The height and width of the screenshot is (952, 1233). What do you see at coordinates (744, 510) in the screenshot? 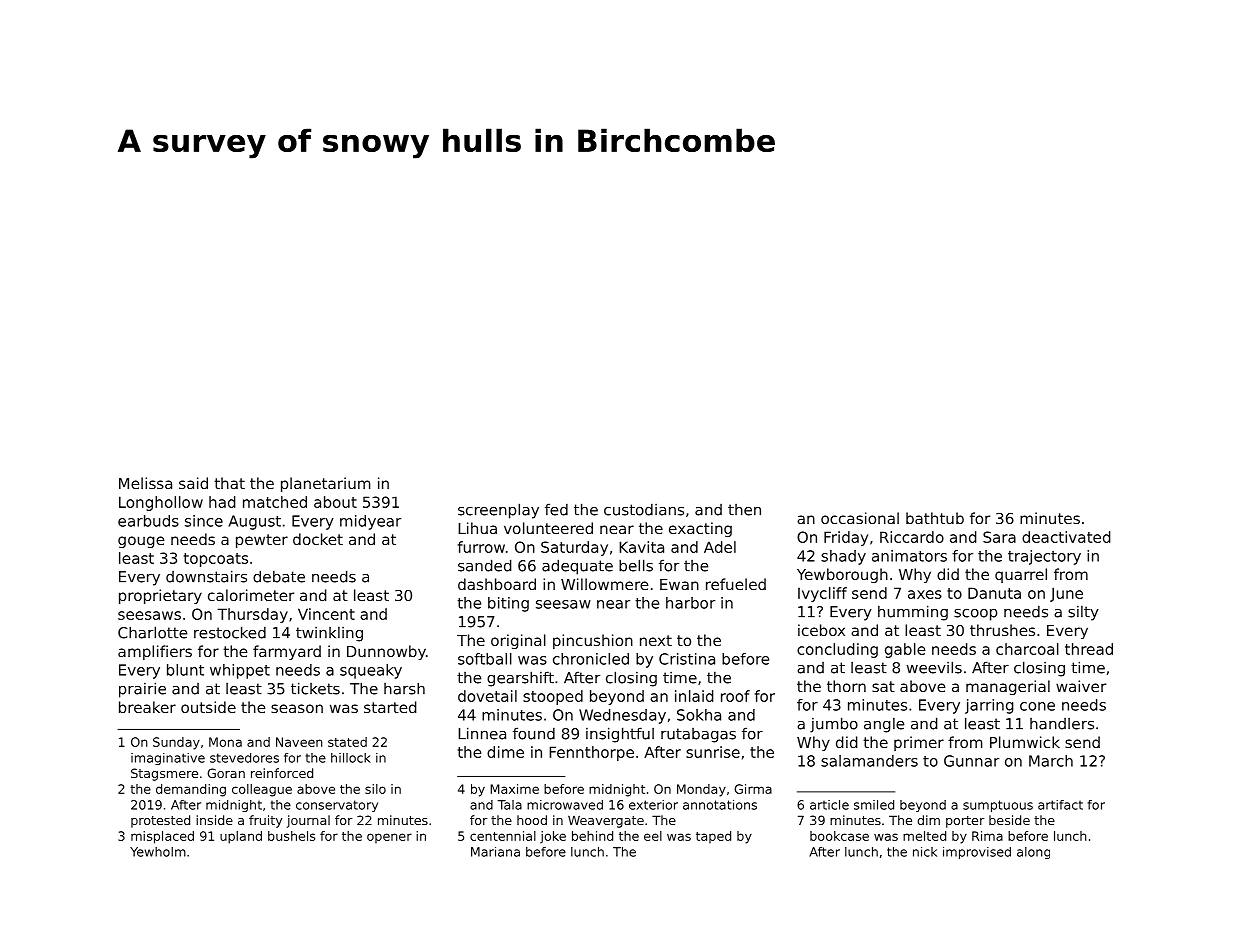
I see `then` at bounding box center [744, 510].
